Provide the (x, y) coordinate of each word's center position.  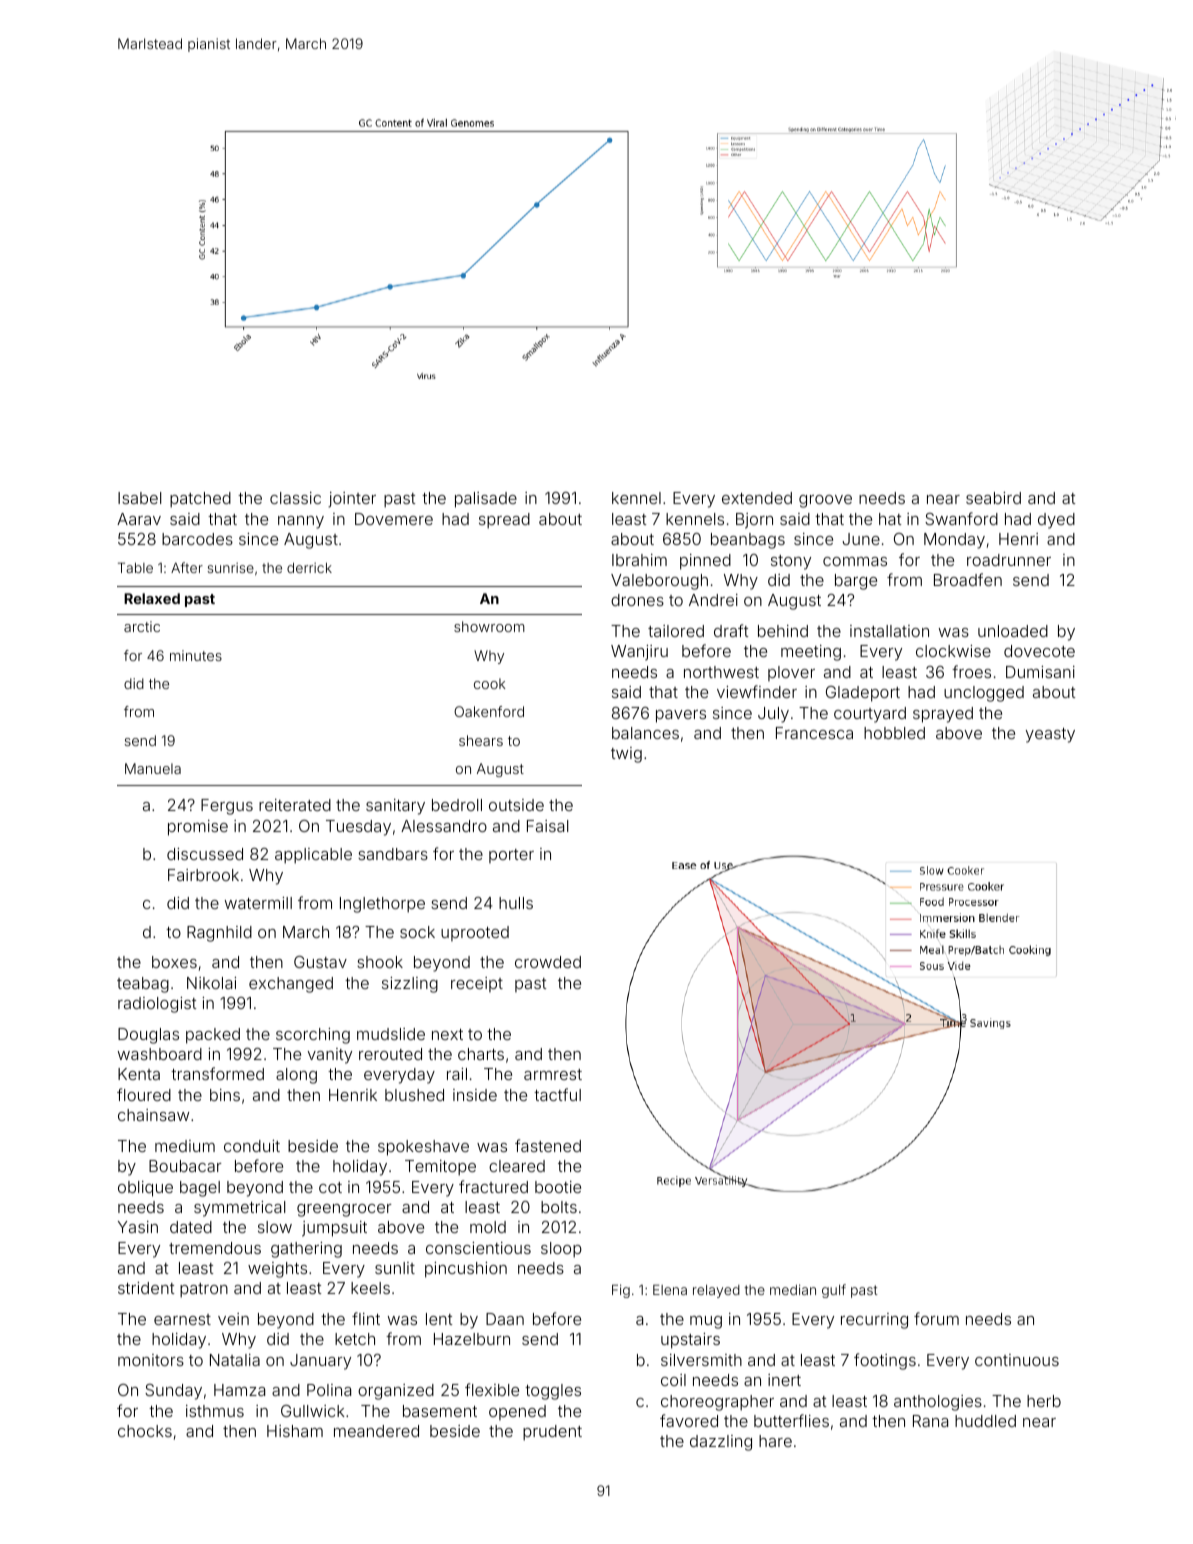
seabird (993, 498)
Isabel (139, 498)
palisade (486, 500)
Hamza (239, 1390)
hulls (516, 903)
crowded (548, 962)
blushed (414, 1095)
